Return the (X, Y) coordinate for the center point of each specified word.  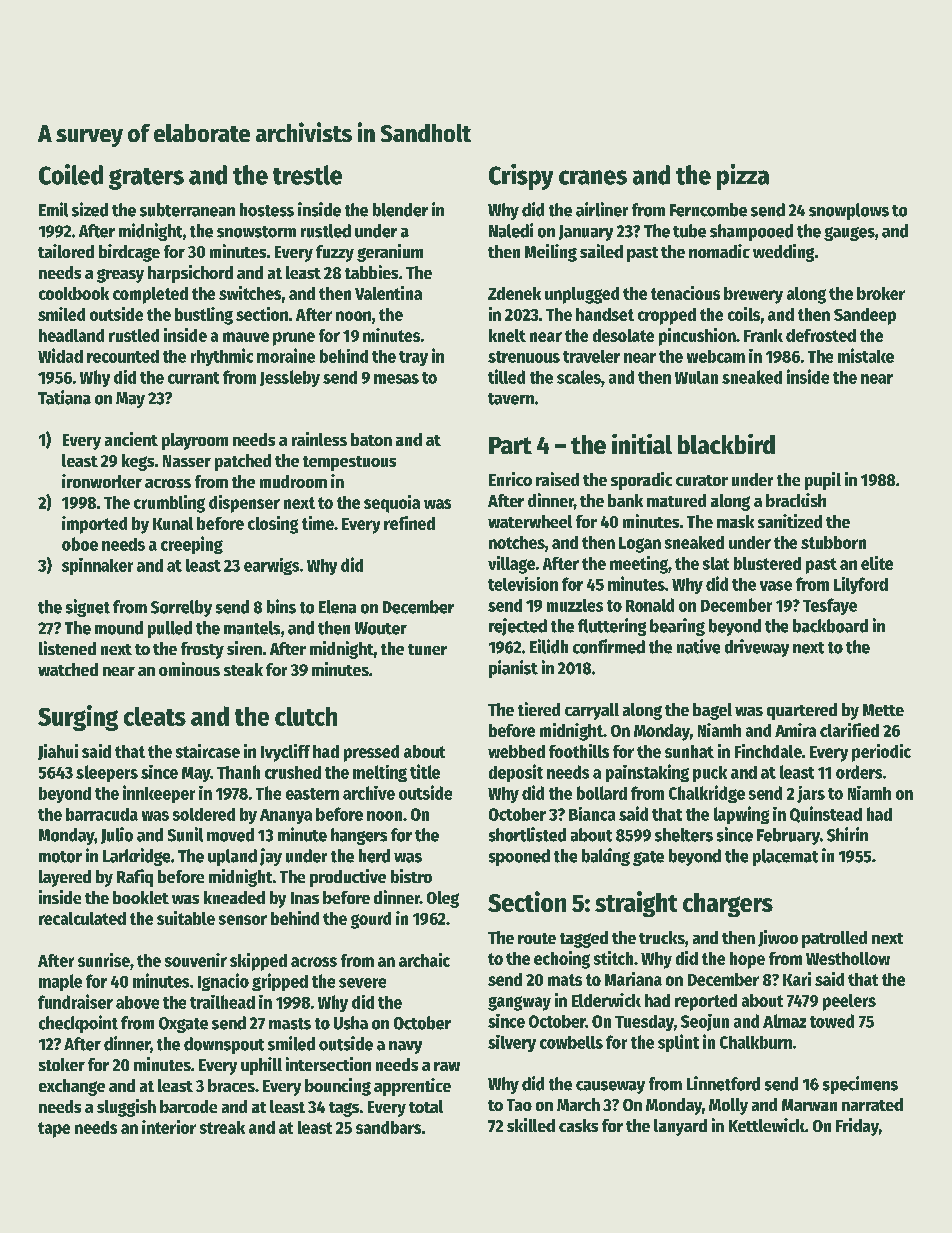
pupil (823, 481)
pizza (743, 177)
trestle (307, 175)
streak (222, 1127)
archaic (424, 960)
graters (146, 179)
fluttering (612, 627)
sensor (243, 920)
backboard (830, 626)
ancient (131, 439)
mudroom (293, 481)
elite (877, 563)
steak (243, 669)
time (318, 523)
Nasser (187, 461)
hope (747, 960)
